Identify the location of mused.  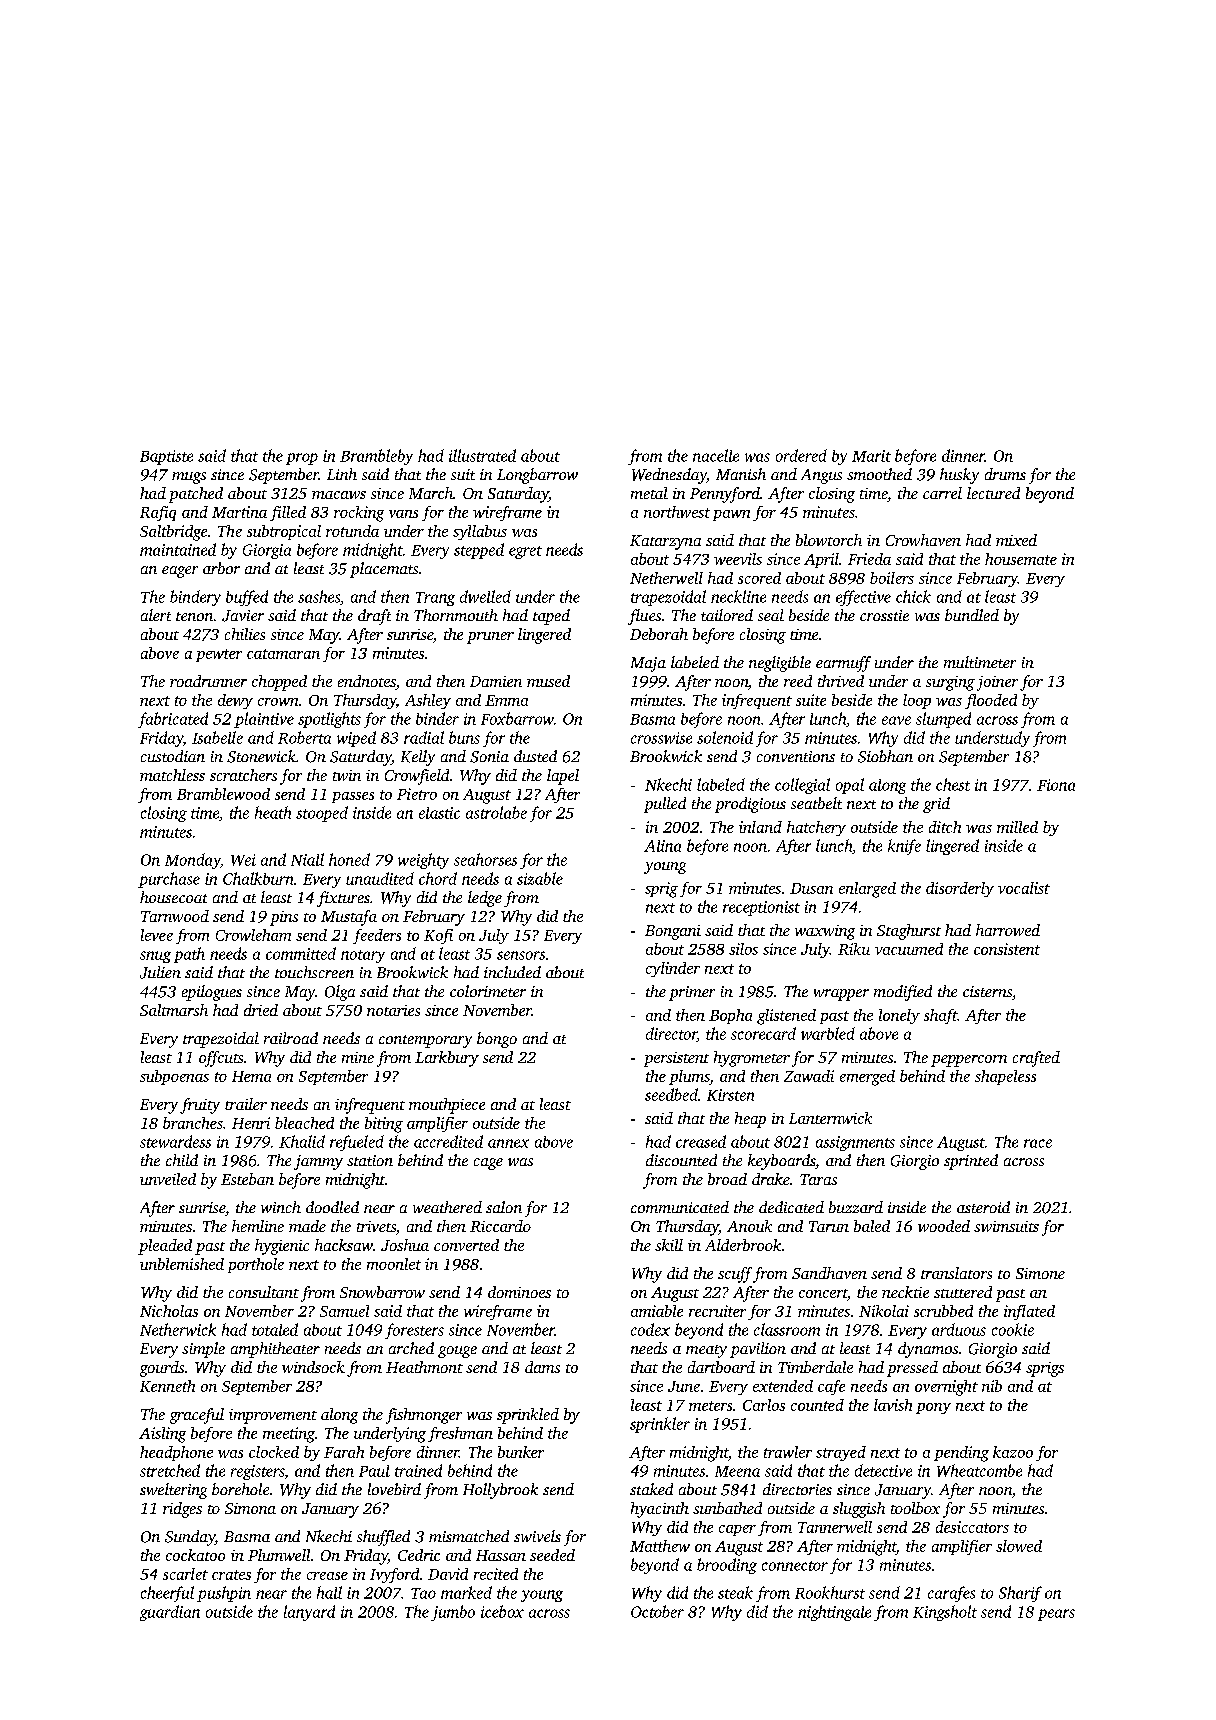
(548, 681).
